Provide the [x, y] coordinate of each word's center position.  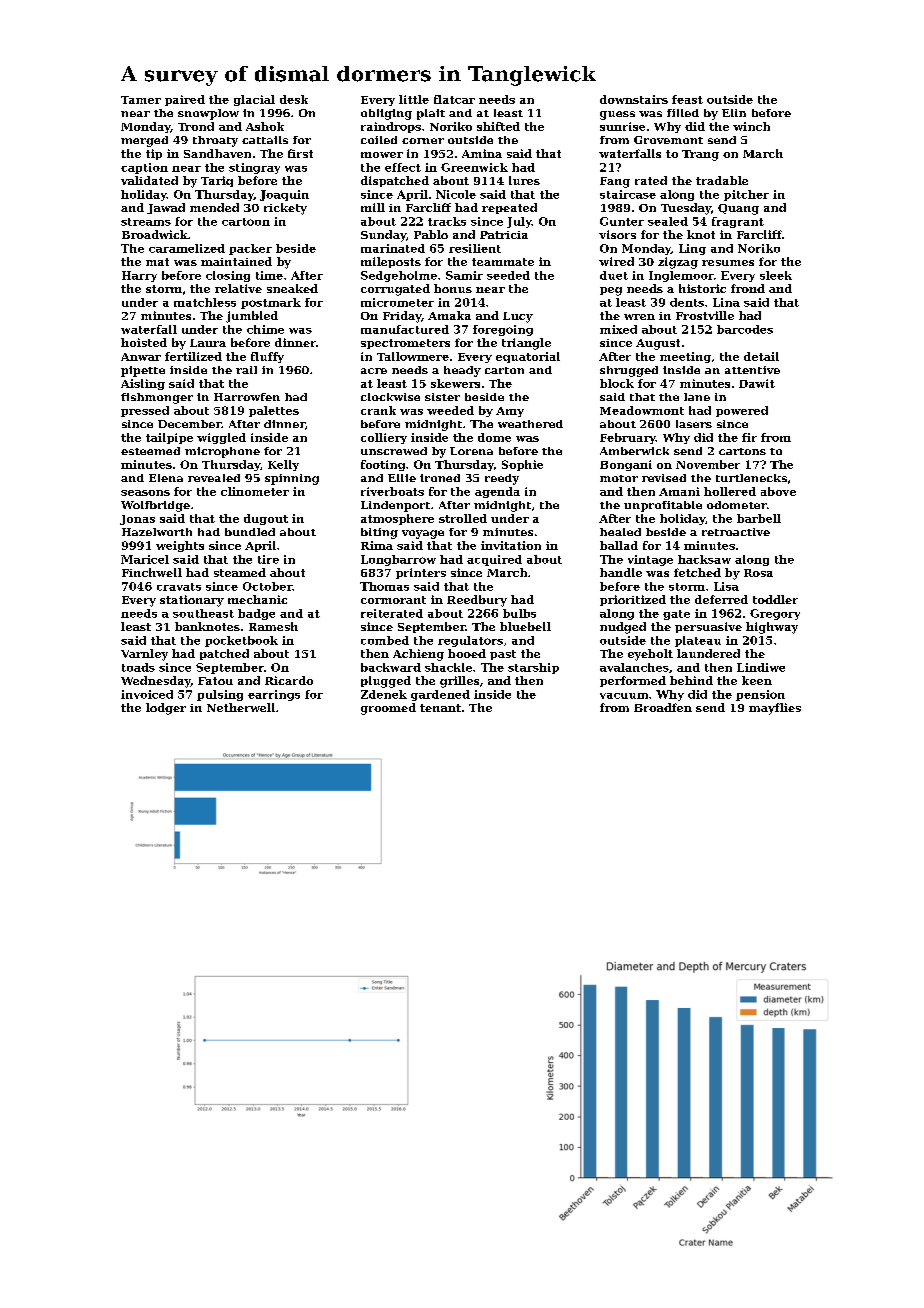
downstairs [634, 99]
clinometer [255, 491]
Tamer [141, 100]
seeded [508, 275]
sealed [668, 221]
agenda [497, 492]
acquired [494, 560]
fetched [697, 572]
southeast [203, 613]
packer [250, 249]
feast [687, 99]
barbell [759, 518]
